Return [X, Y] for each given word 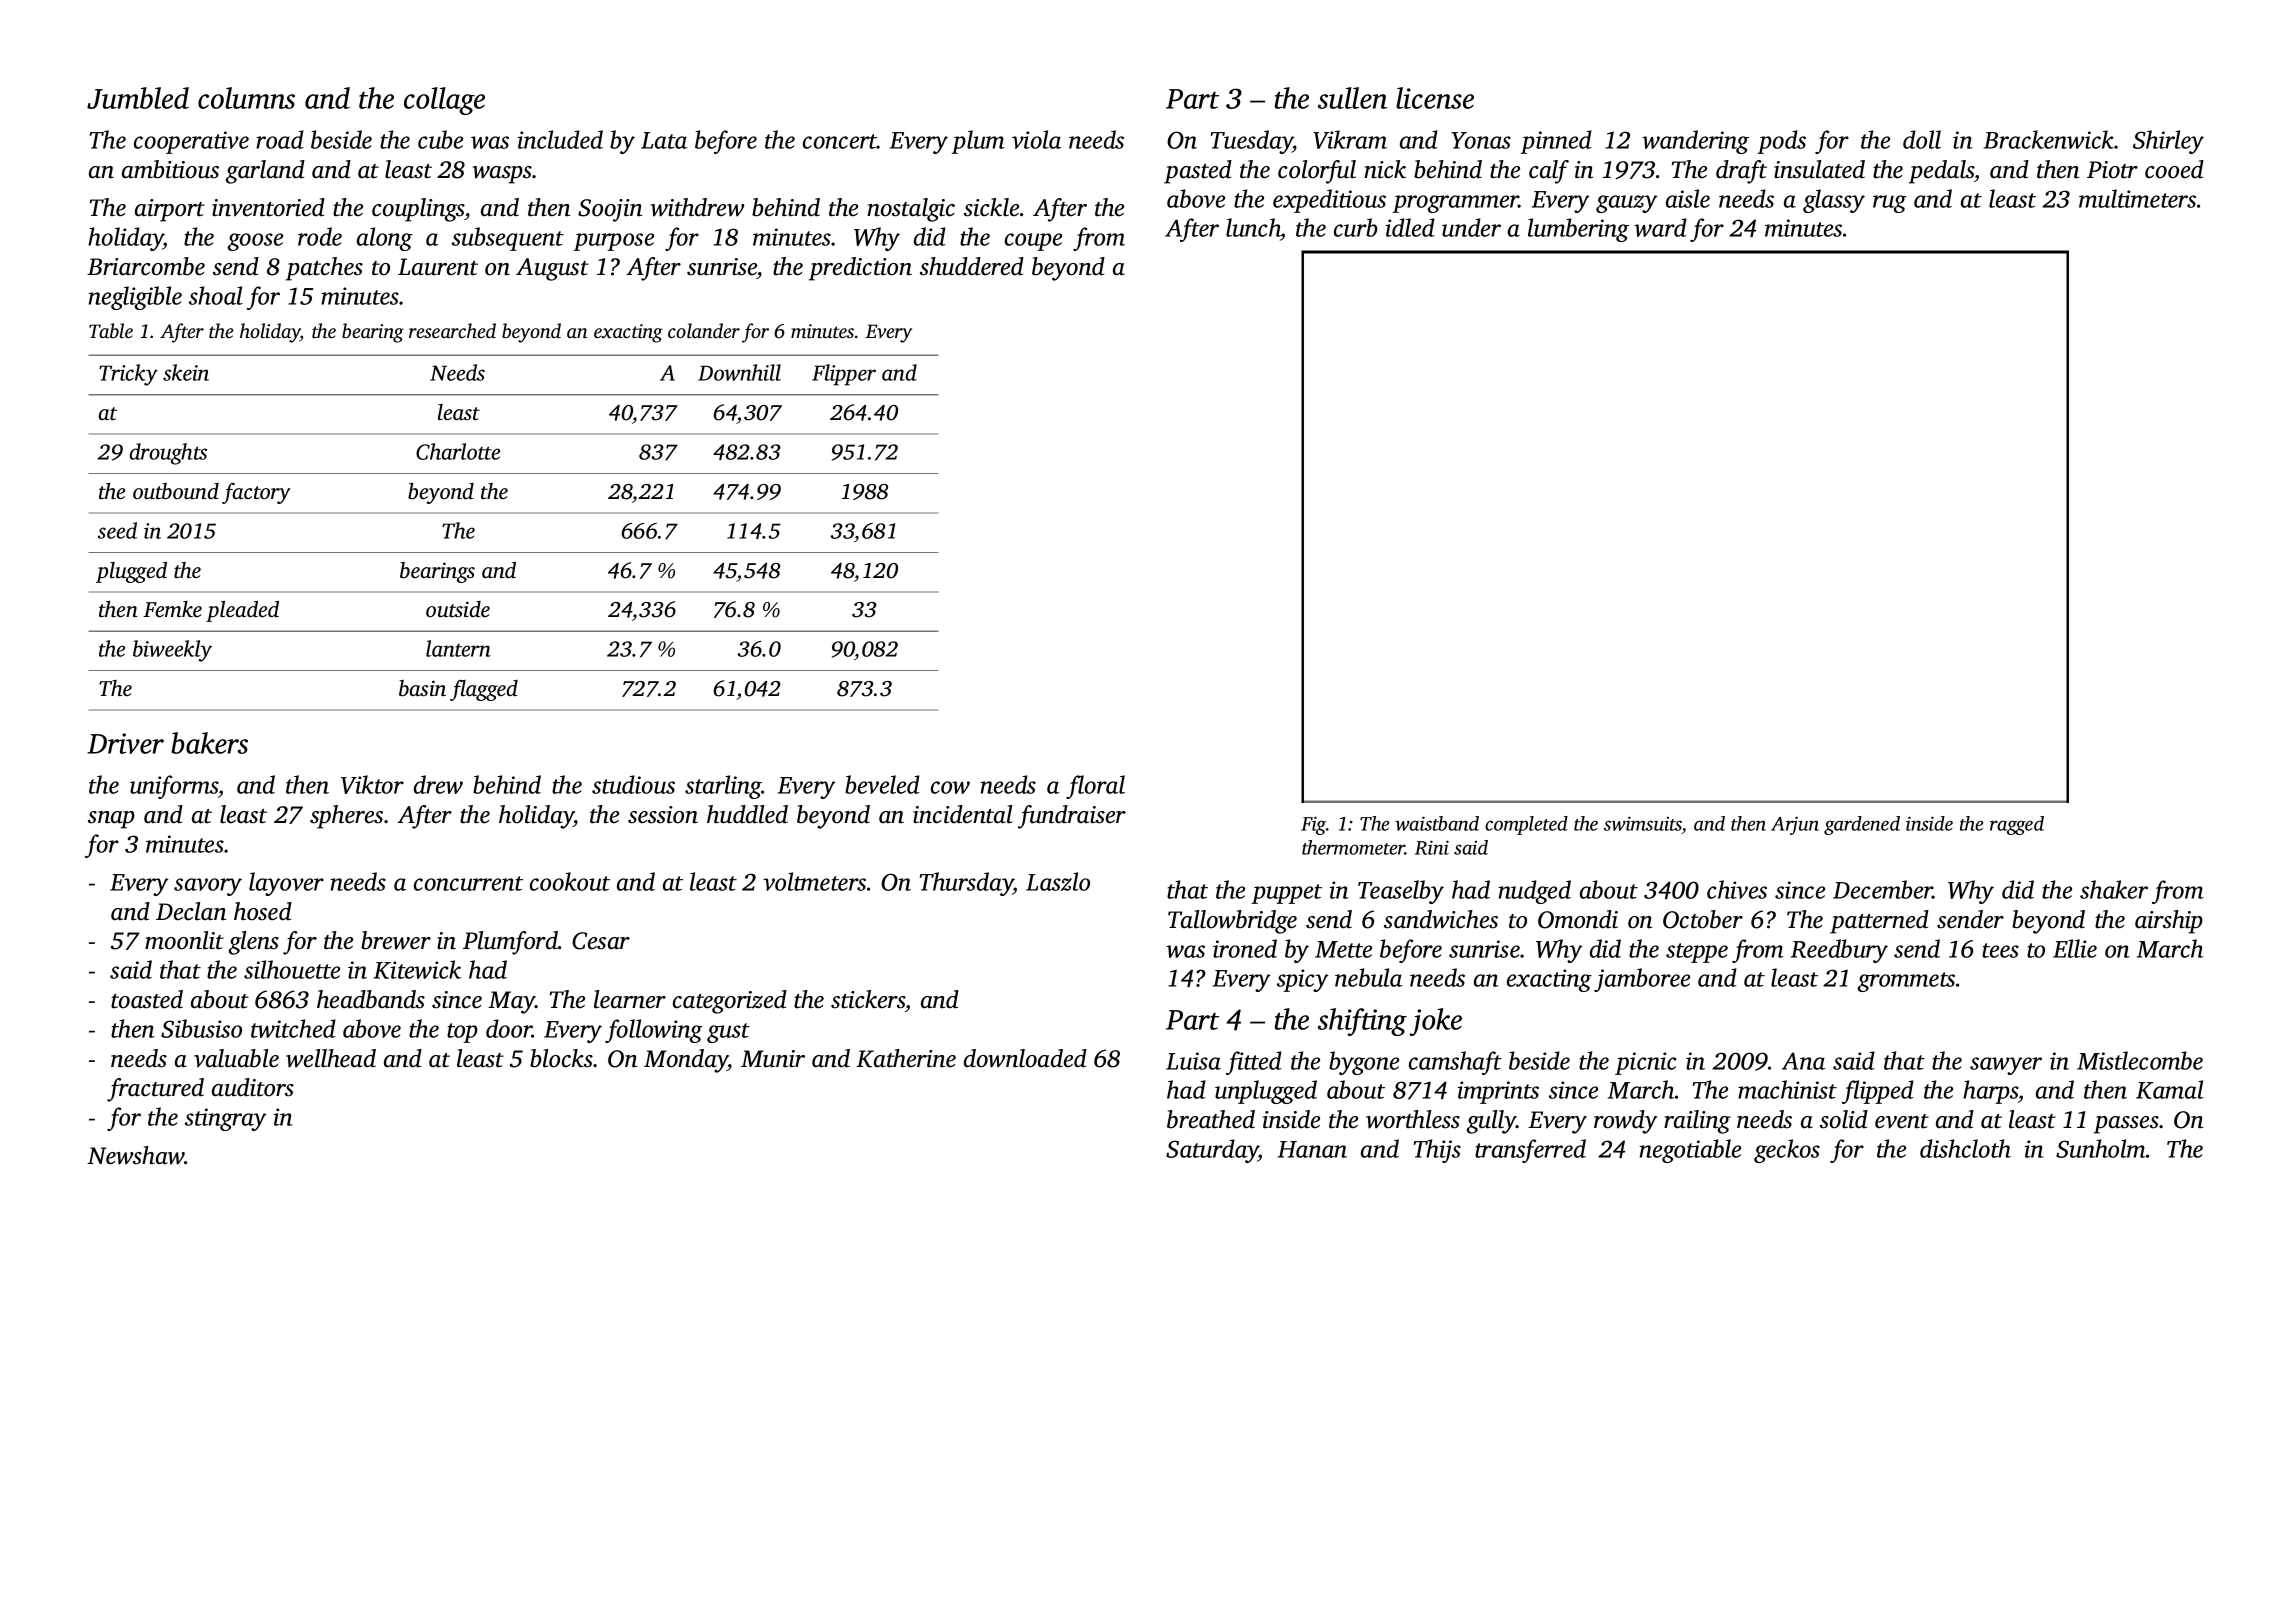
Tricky [128, 375]
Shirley [2168, 142]
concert [840, 141]
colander [704, 330]
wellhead [331, 1058]
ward [1660, 227]
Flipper [844, 375]
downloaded [1025, 1058]
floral [1095, 787]
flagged [484, 690]
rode [320, 236]
